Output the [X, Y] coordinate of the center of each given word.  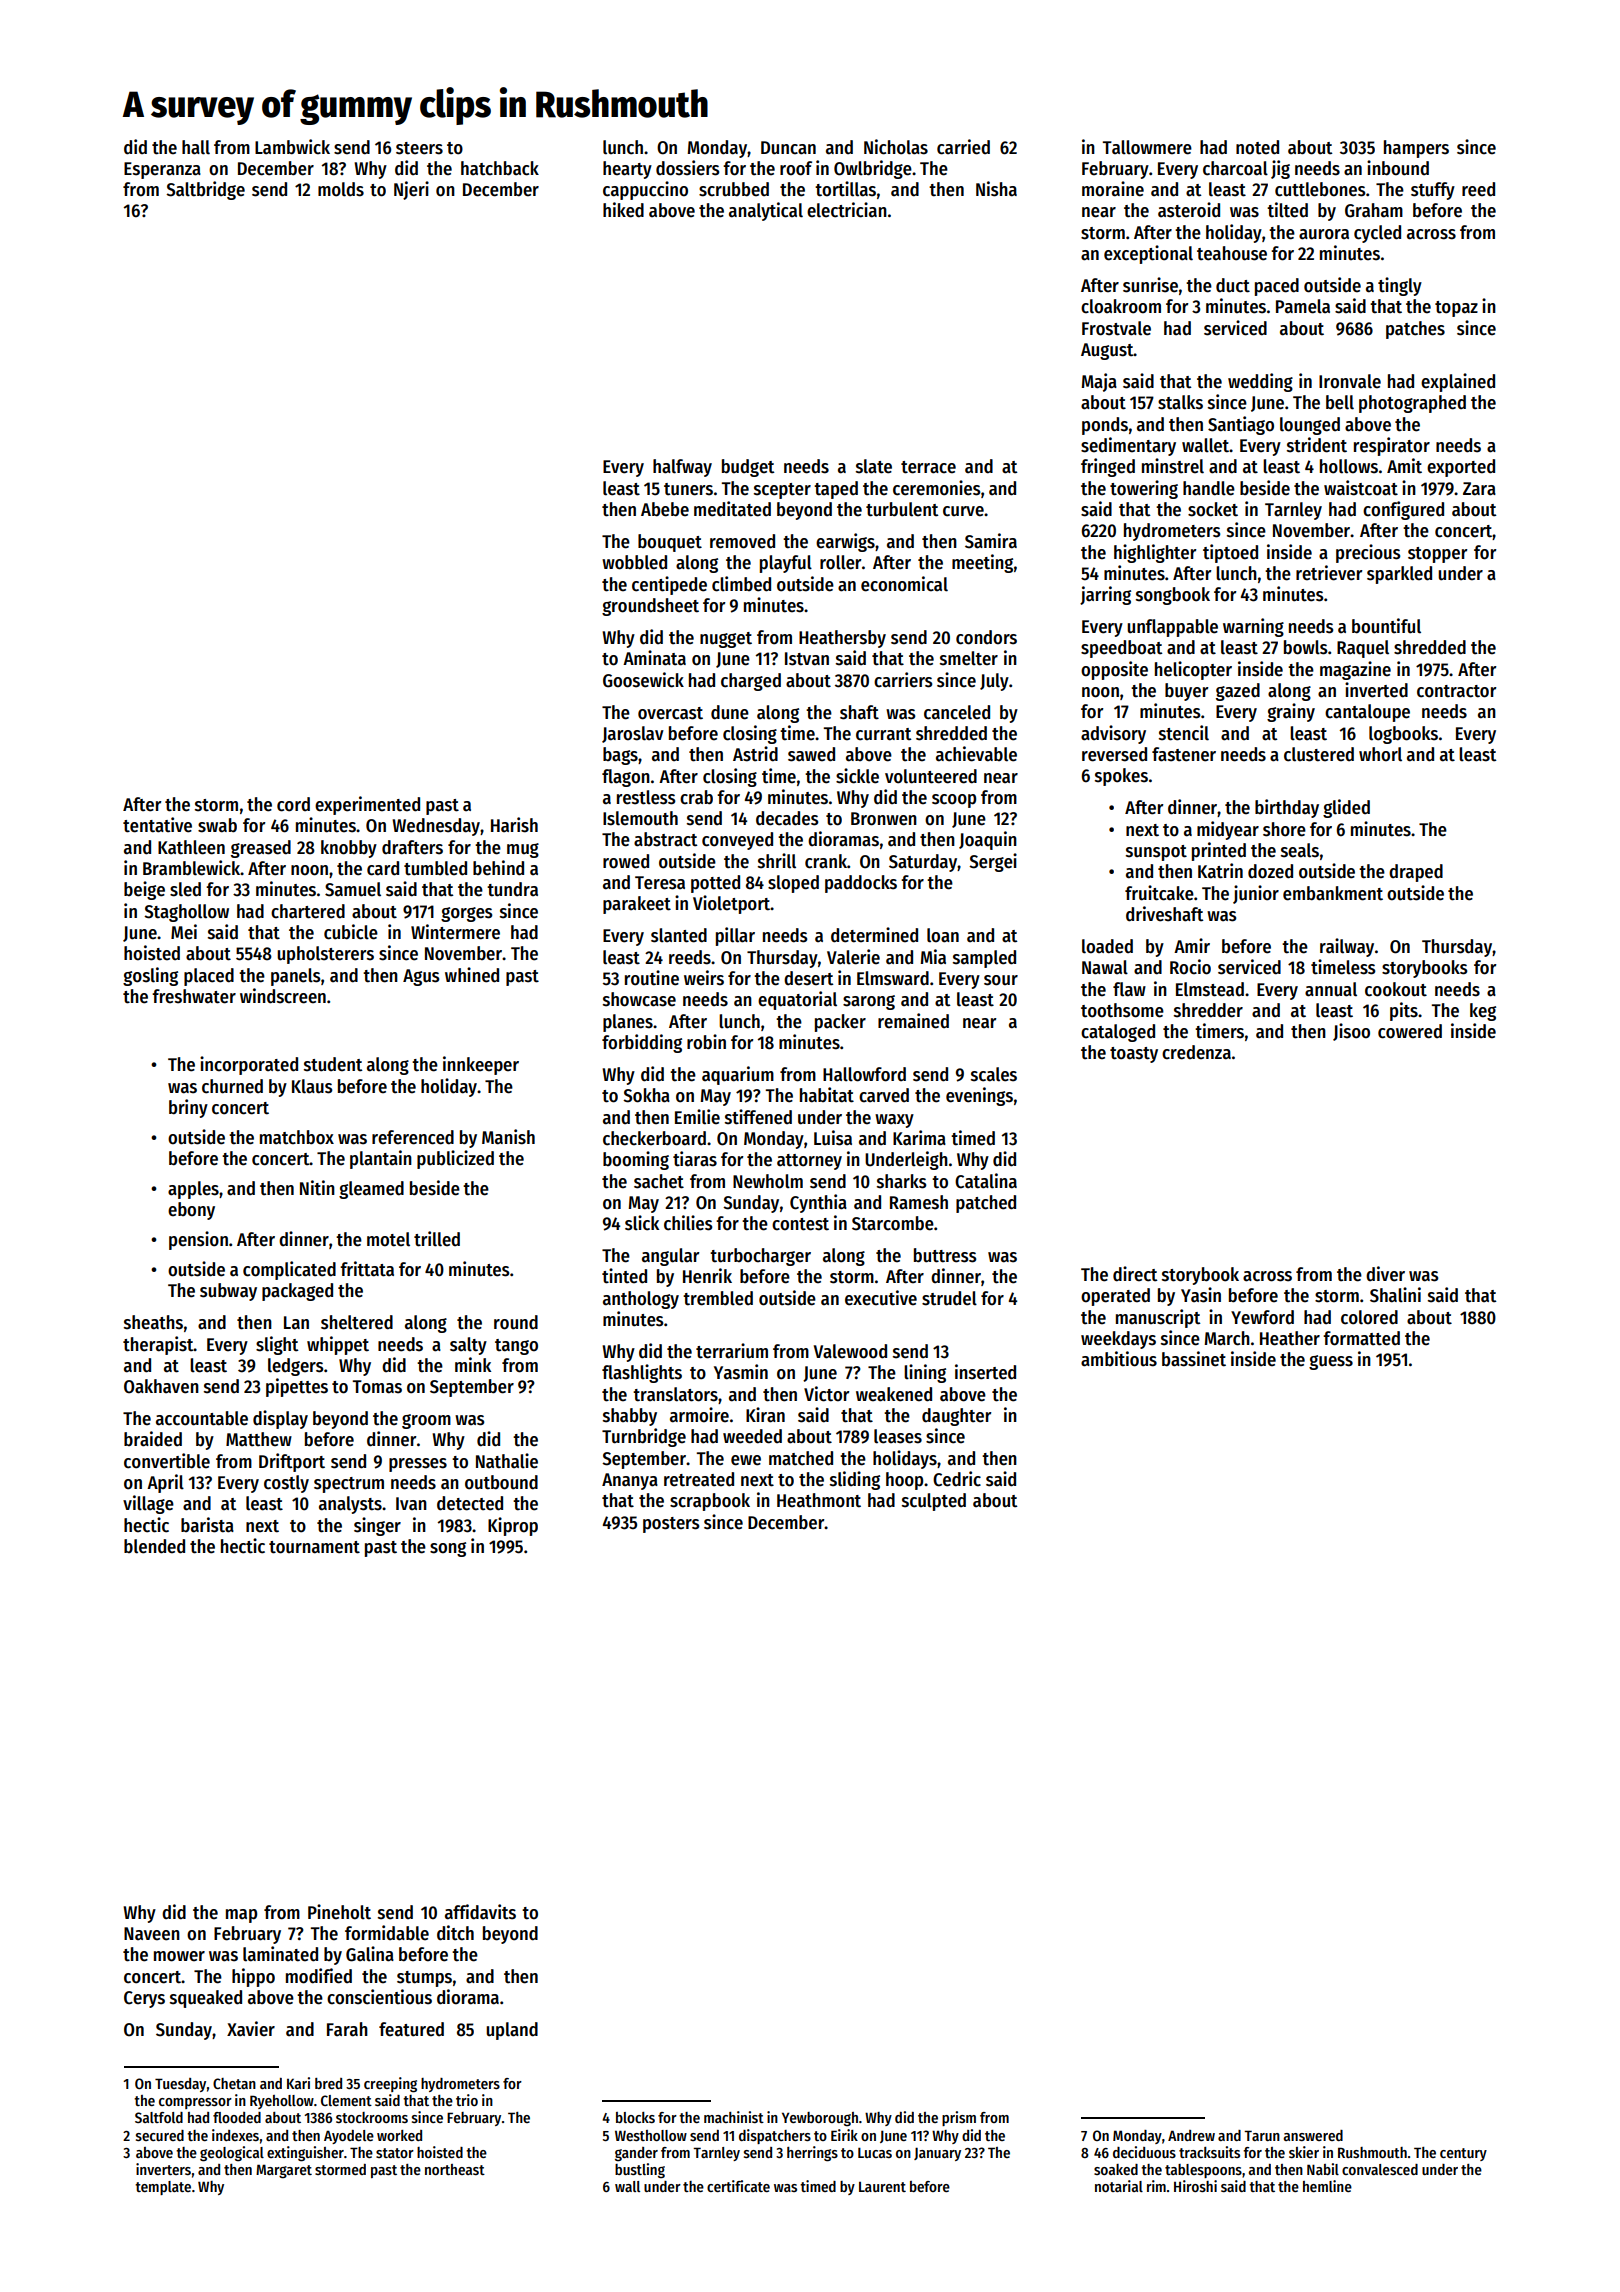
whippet [338, 1345]
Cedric [957, 1479]
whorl [1380, 754]
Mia [933, 956]
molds [341, 189]
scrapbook [710, 1502]
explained [1458, 382]
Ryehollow [282, 2102]
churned [232, 1086]
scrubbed [734, 189]
